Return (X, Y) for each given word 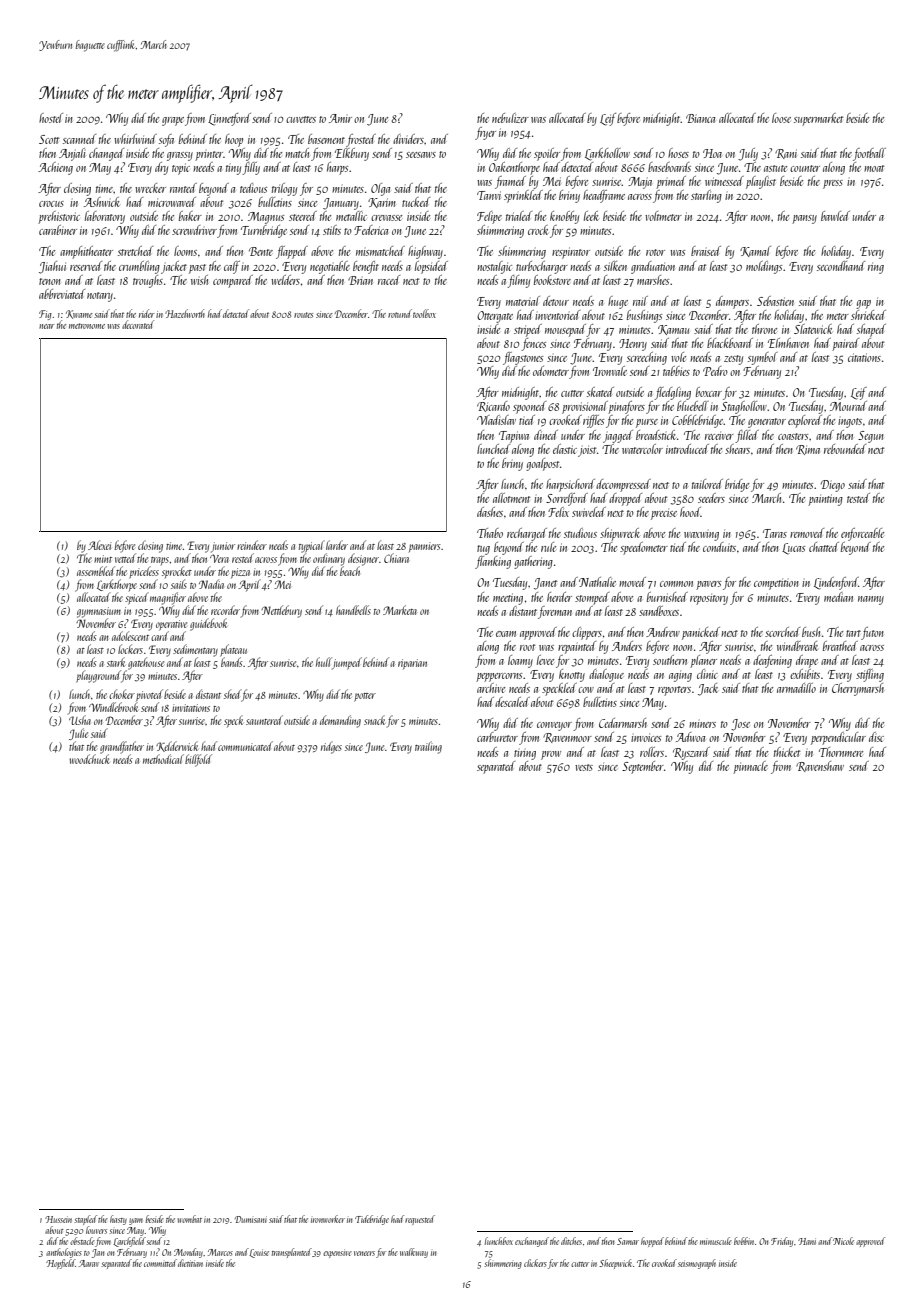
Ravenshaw (820, 766)
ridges (331, 747)
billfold (198, 760)
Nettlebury (281, 611)
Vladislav (496, 420)
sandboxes (659, 611)
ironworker (328, 1219)
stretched (135, 251)
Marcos (220, 1252)
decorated (138, 324)
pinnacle (750, 767)
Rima (808, 450)
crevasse (386, 218)
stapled (85, 1220)
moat (874, 168)
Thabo (490, 533)
